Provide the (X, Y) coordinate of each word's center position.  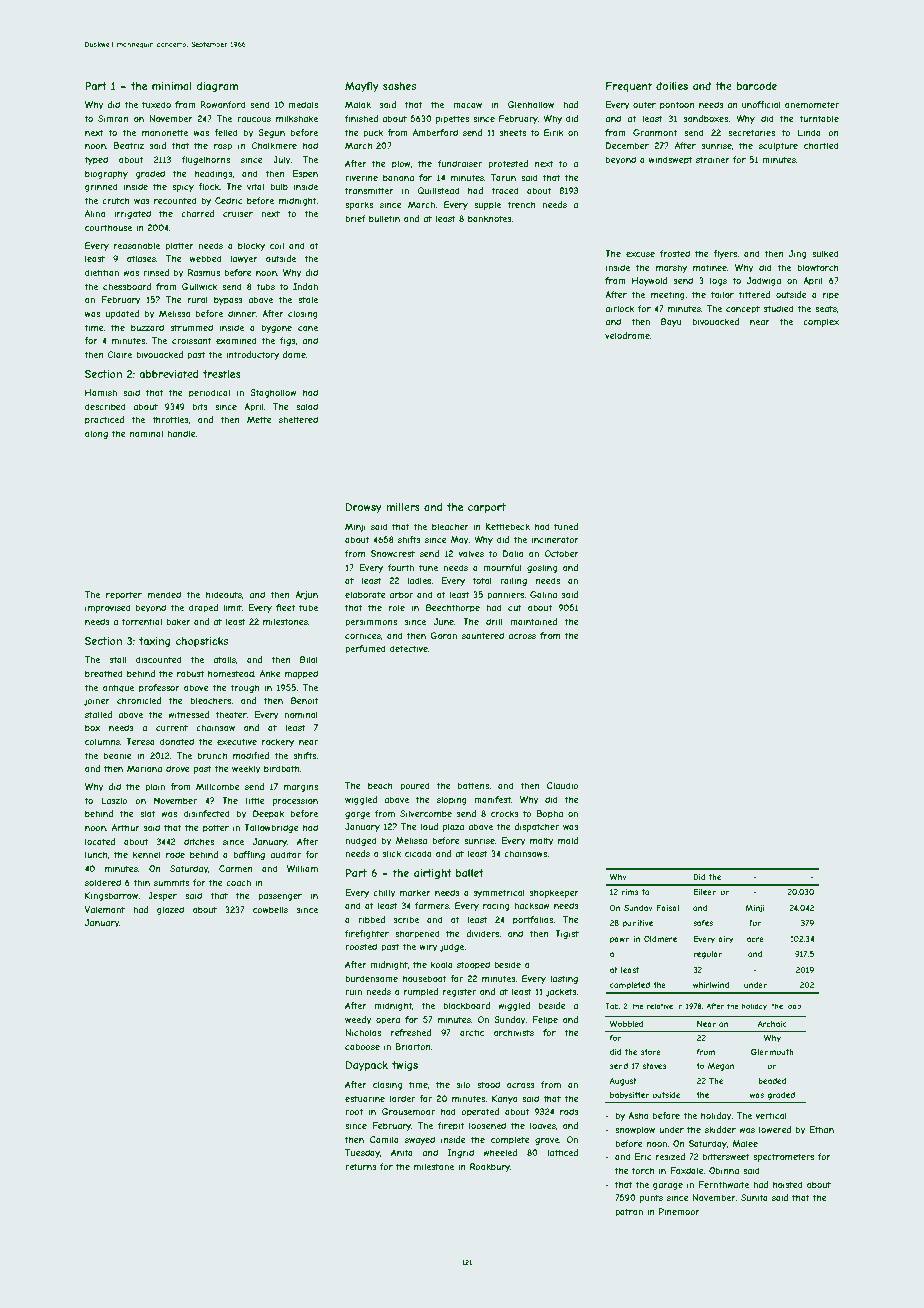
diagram (217, 87)
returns (361, 1166)
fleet (285, 607)
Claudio (563, 785)
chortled (821, 145)
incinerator (555, 539)
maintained (533, 621)
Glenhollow (531, 104)
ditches (199, 841)
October (562, 553)
